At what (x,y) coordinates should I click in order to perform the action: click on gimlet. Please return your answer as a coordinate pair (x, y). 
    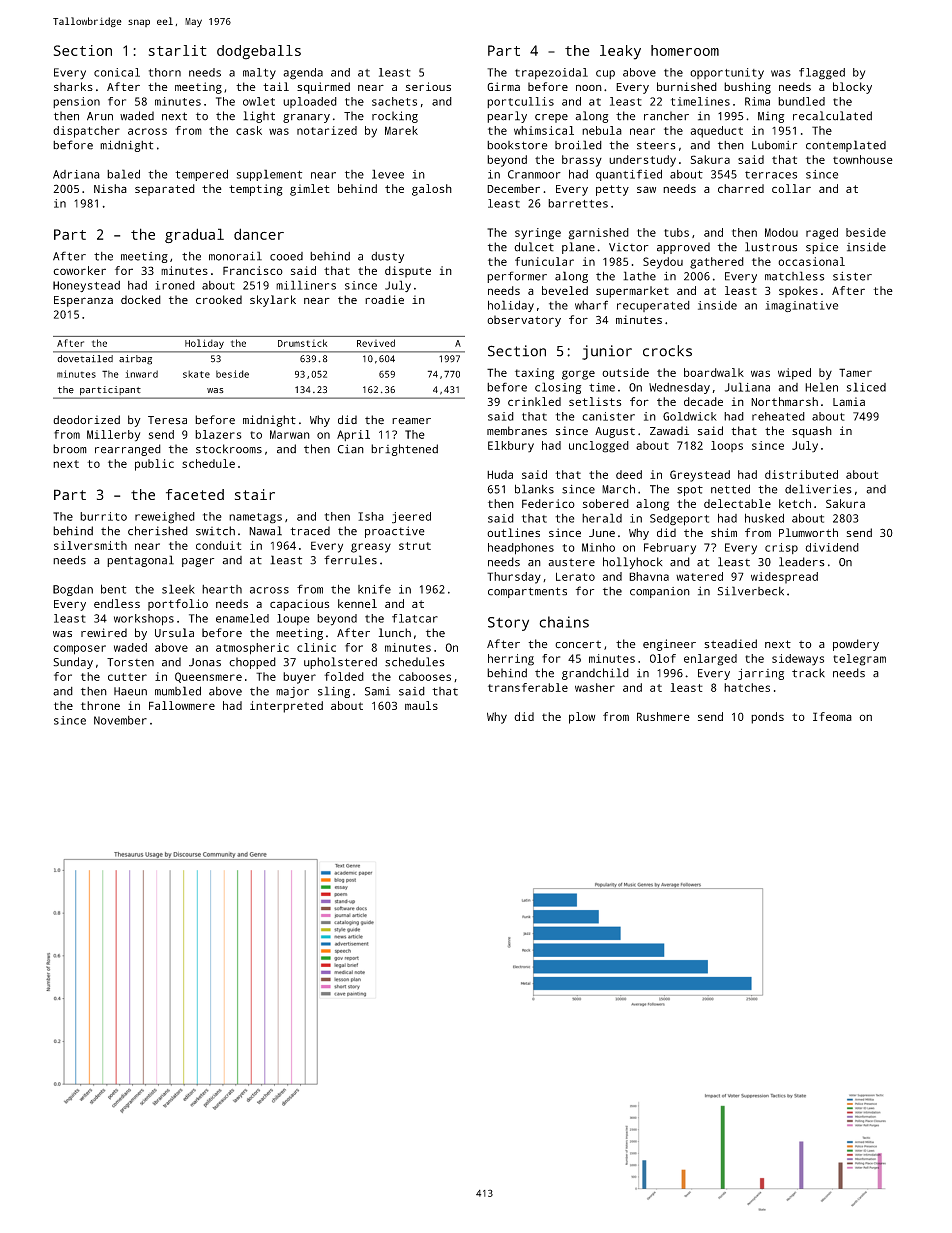
    Looking at the image, I should click on (310, 190).
